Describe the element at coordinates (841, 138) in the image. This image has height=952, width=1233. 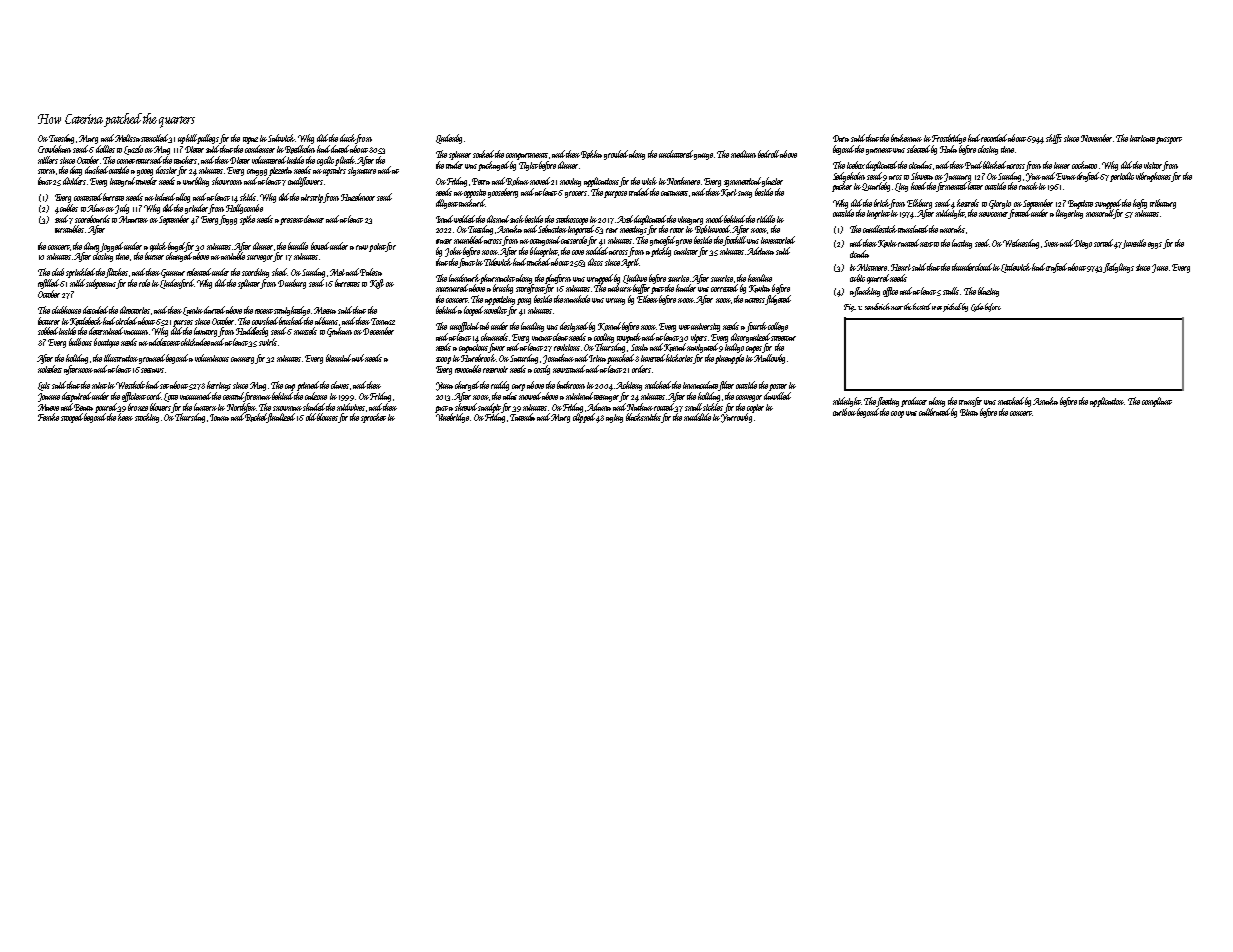
I see `Dara` at that location.
